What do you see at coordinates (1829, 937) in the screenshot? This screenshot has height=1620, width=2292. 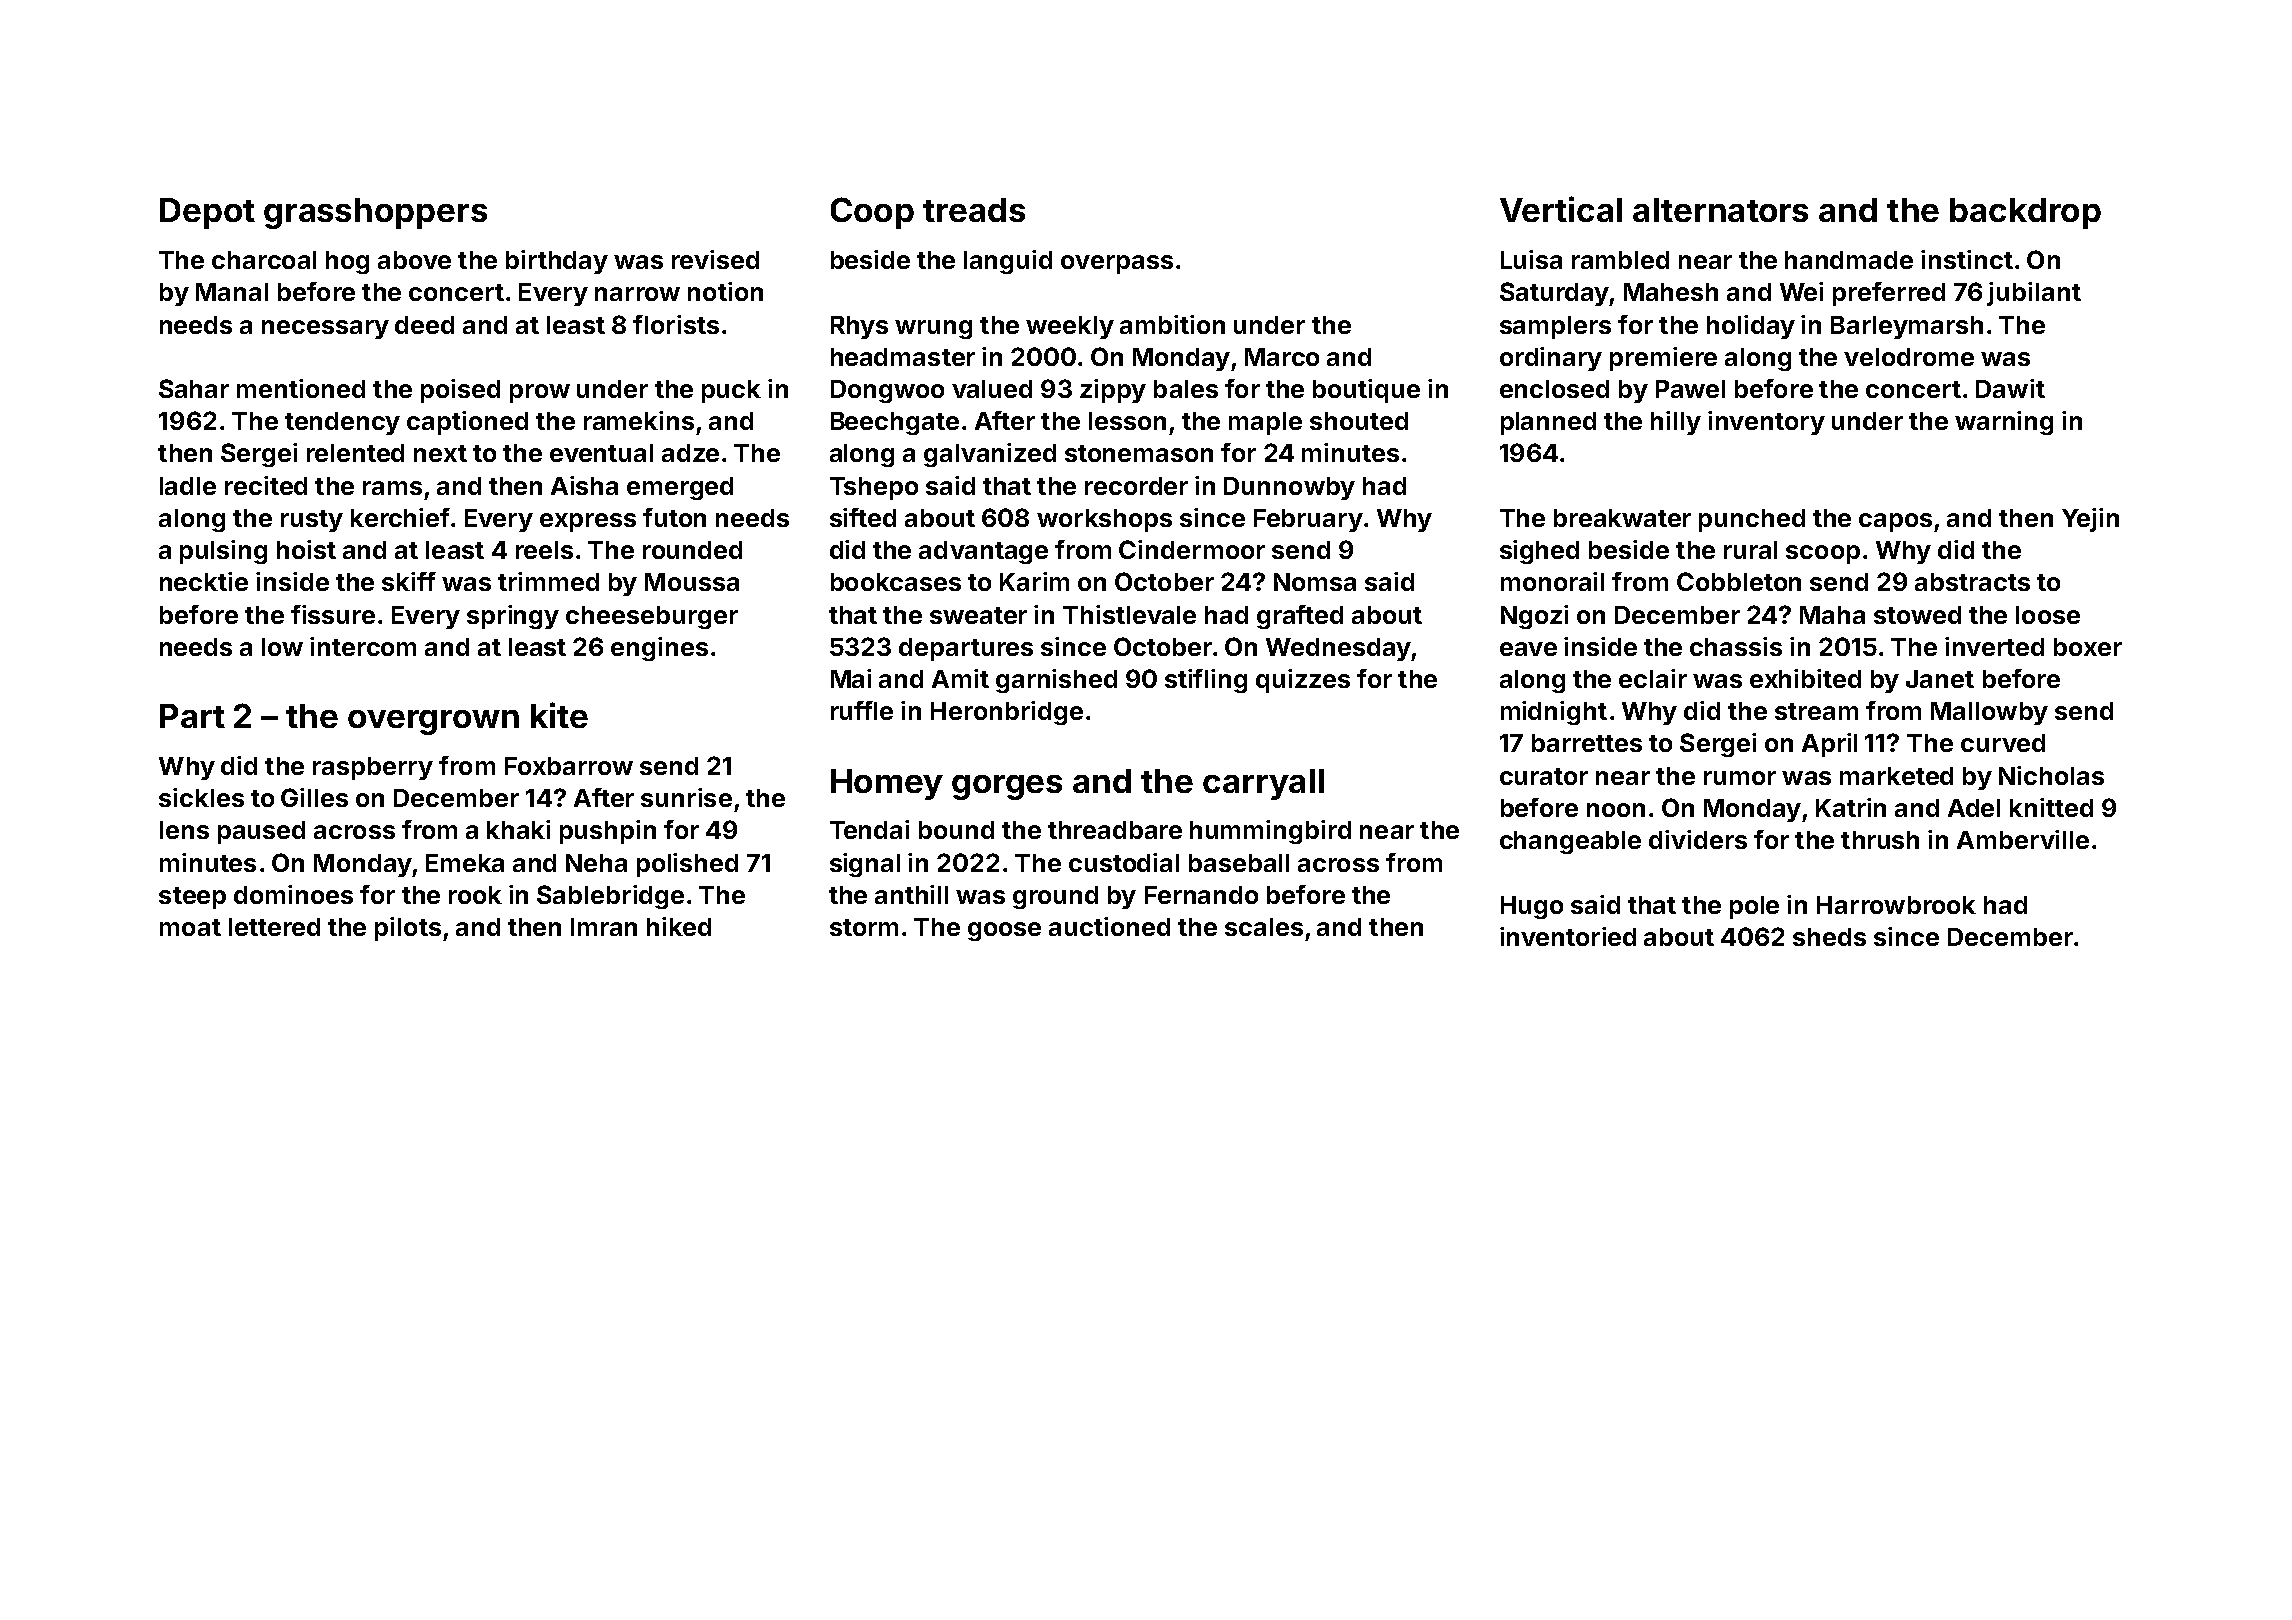 I see `sheds` at bounding box center [1829, 937].
